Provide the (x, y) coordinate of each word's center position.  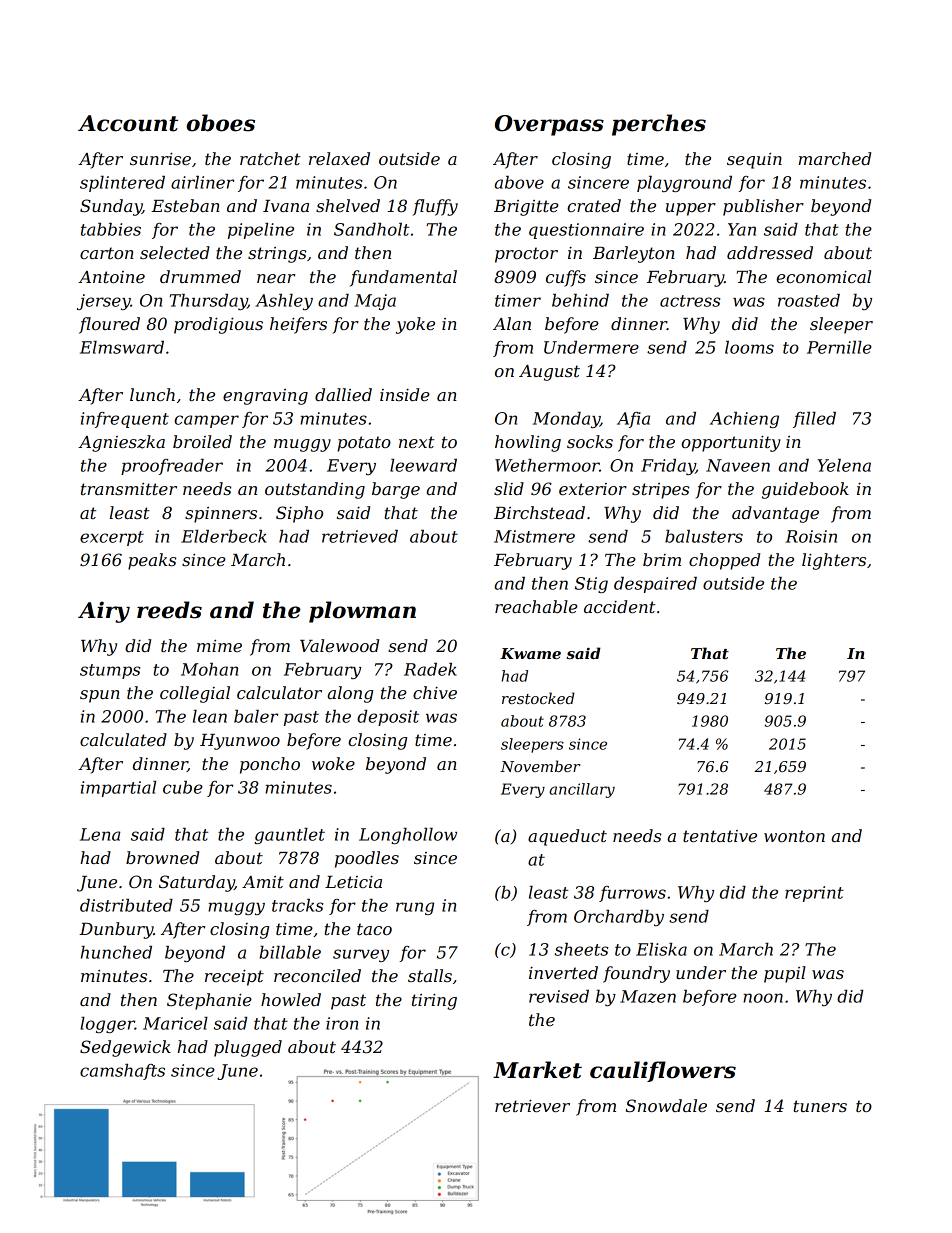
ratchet (270, 158)
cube (183, 787)
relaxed (339, 158)
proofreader (172, 467)
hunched (116, 952)
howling (528, 443)
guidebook (805, 490)
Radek (430, 669)
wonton (794, 836)
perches (659, 125)
